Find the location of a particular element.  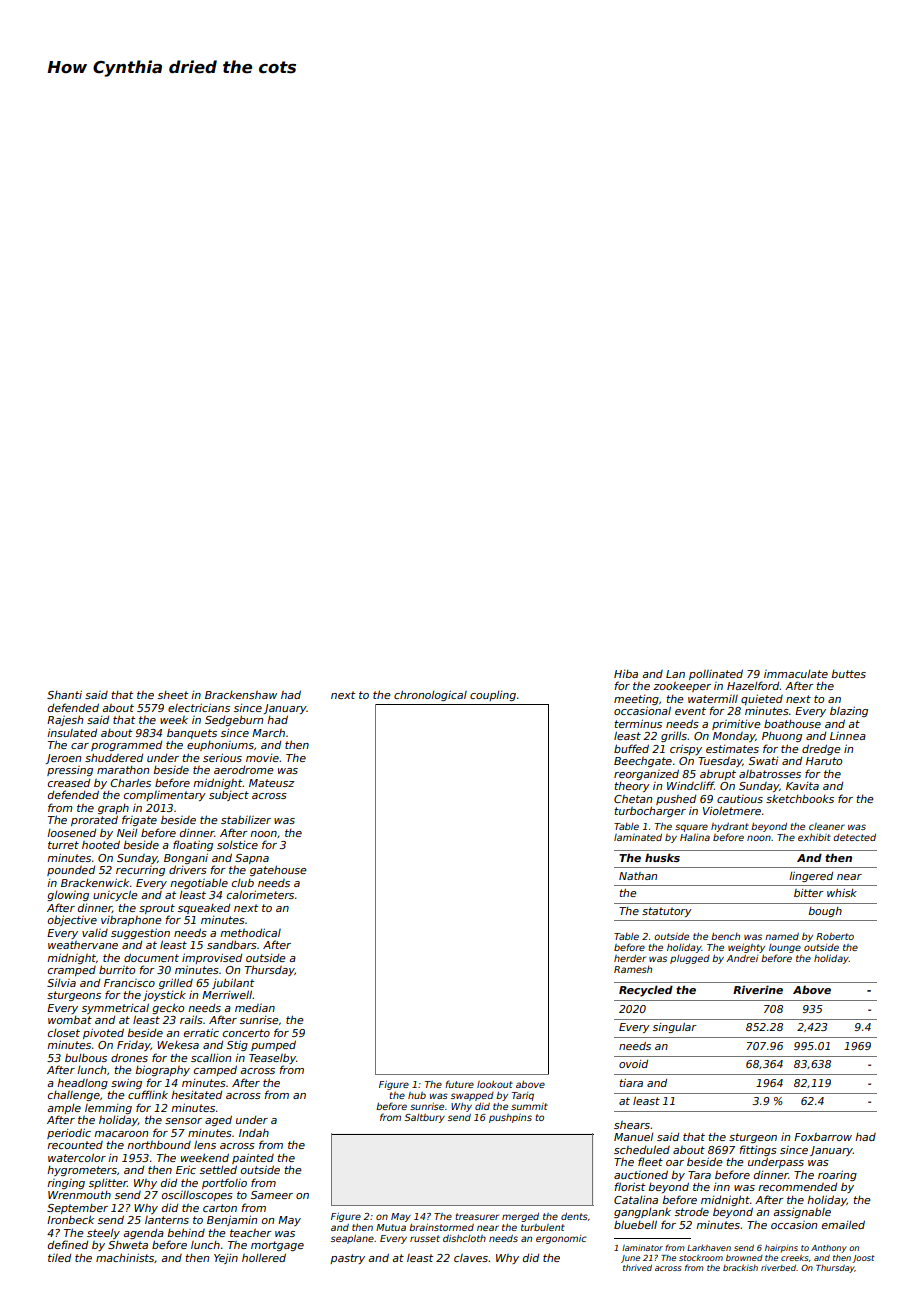

buffed is located at coordinates (631, 748).
